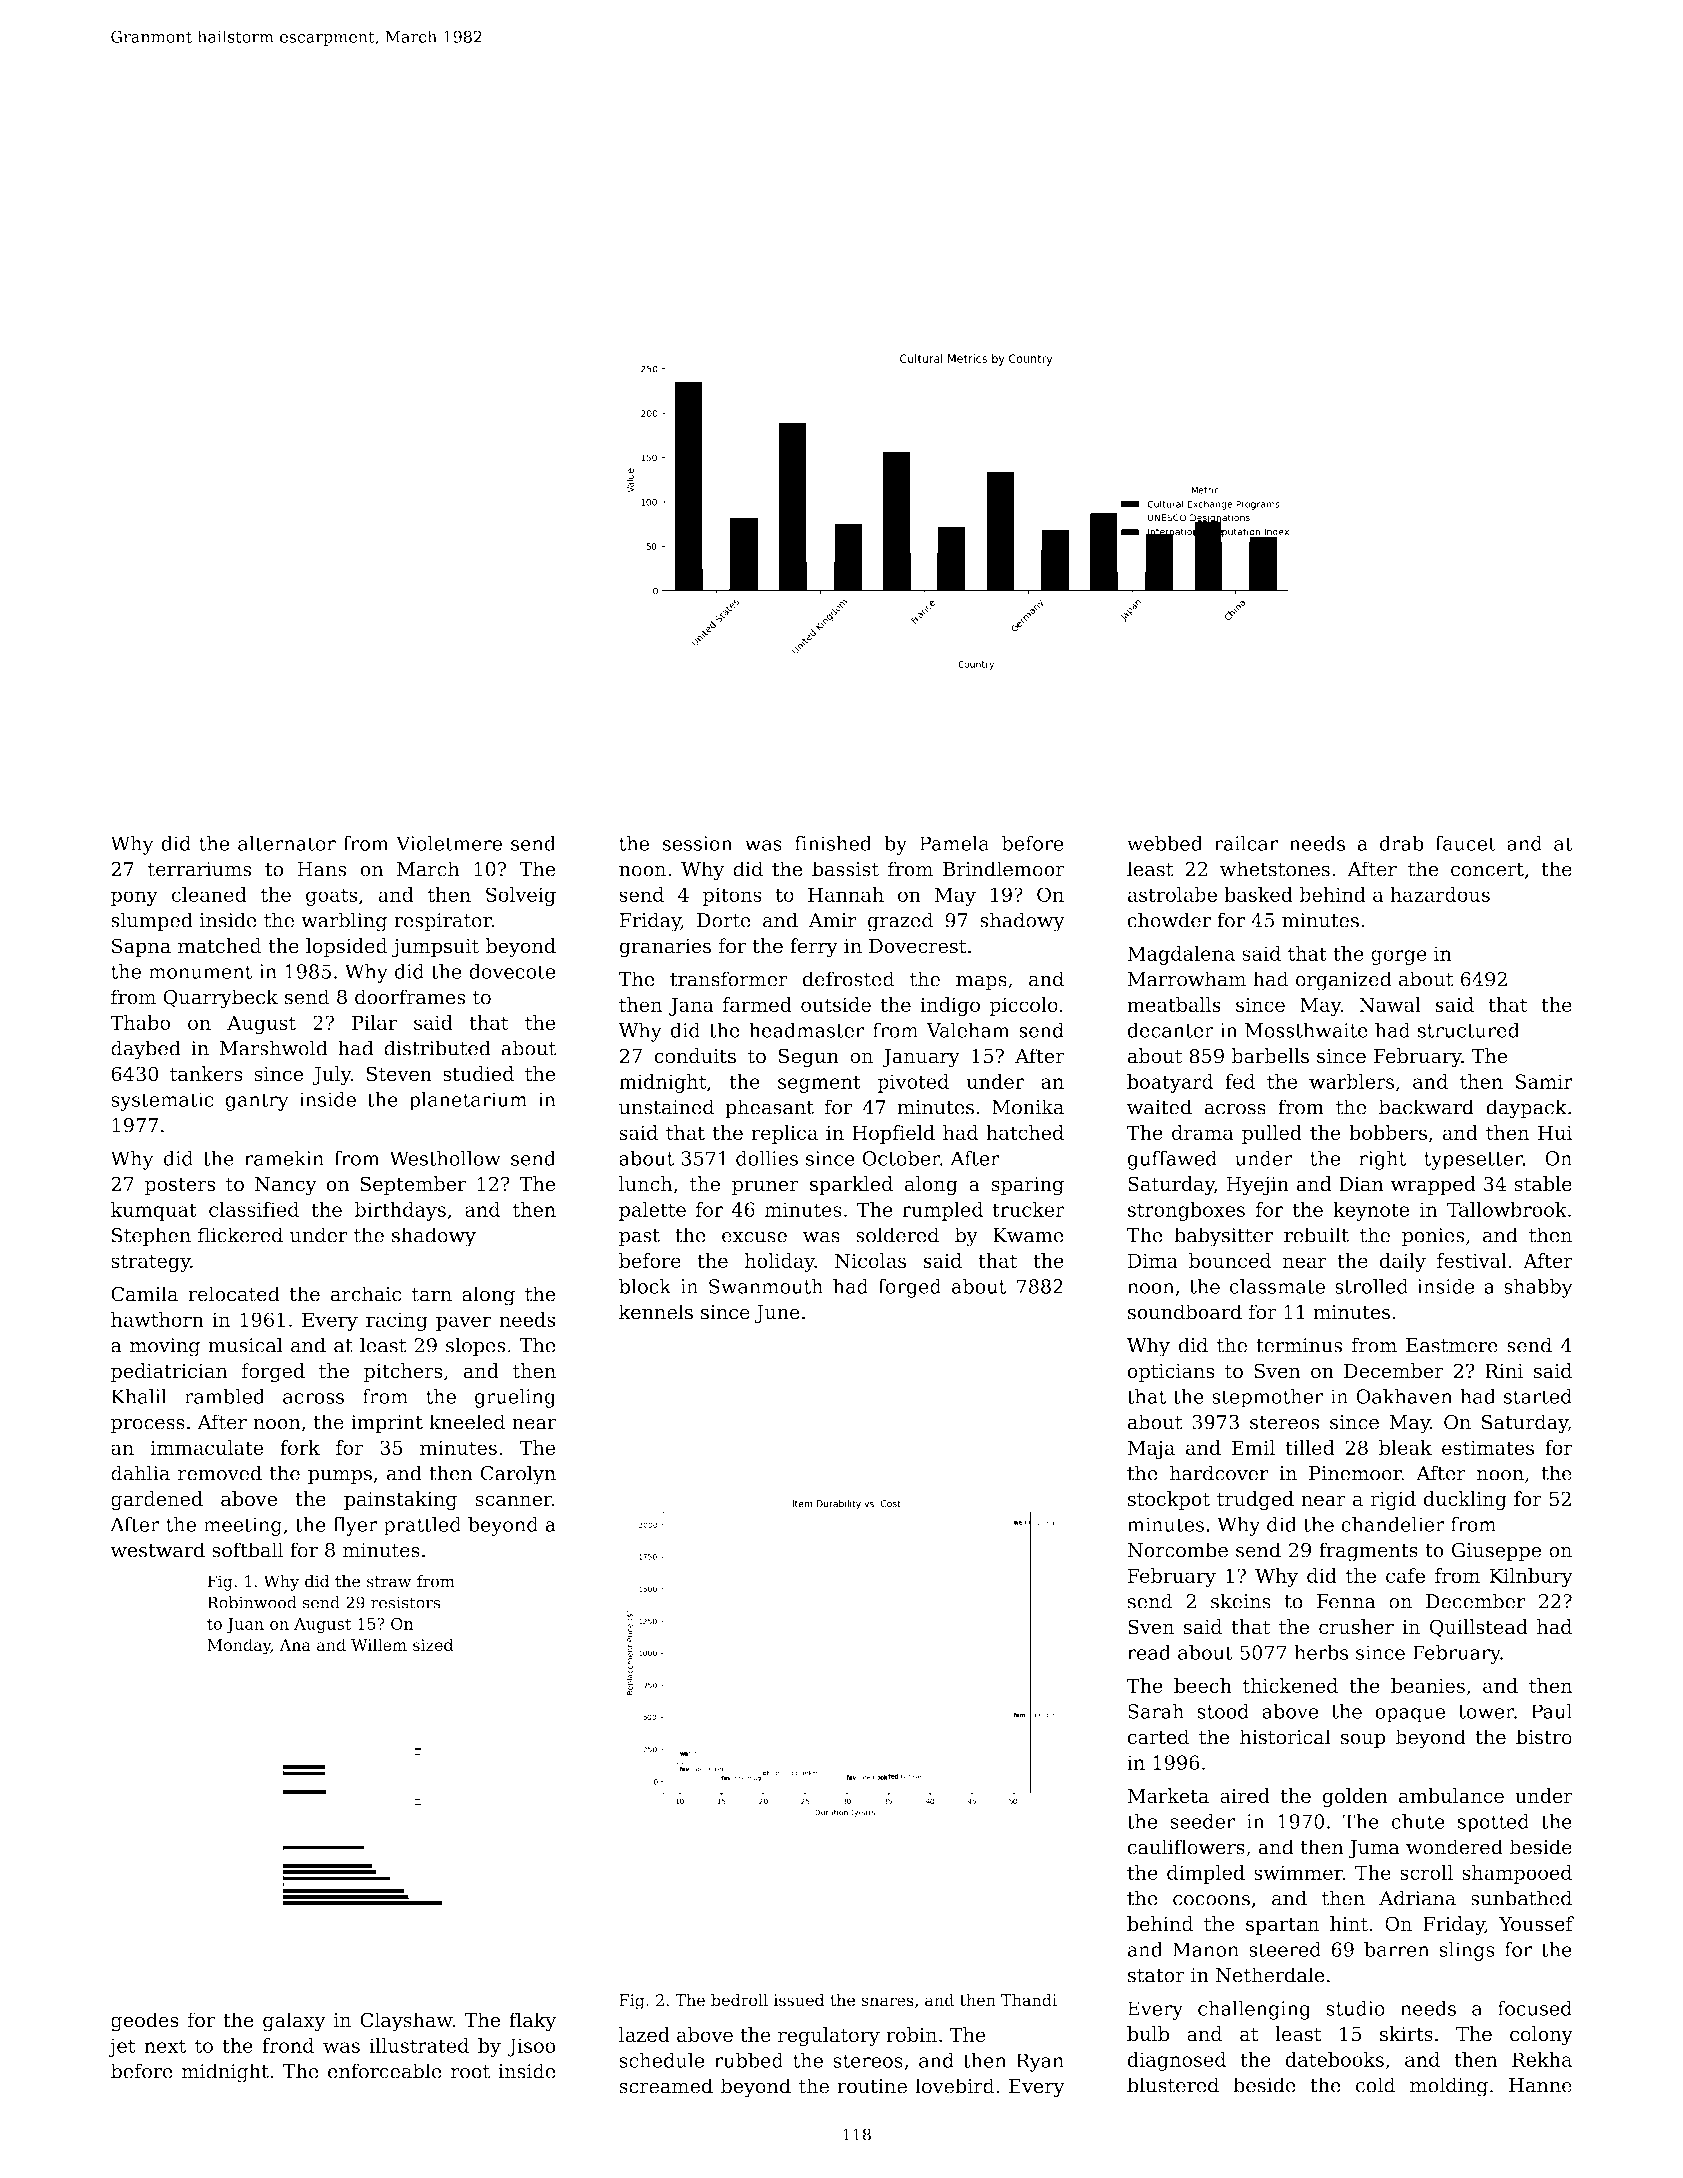 This image has width=1683, height=2178. Describe the element at coordinates (785, 1134) in the image. I see `replica` at that location.
